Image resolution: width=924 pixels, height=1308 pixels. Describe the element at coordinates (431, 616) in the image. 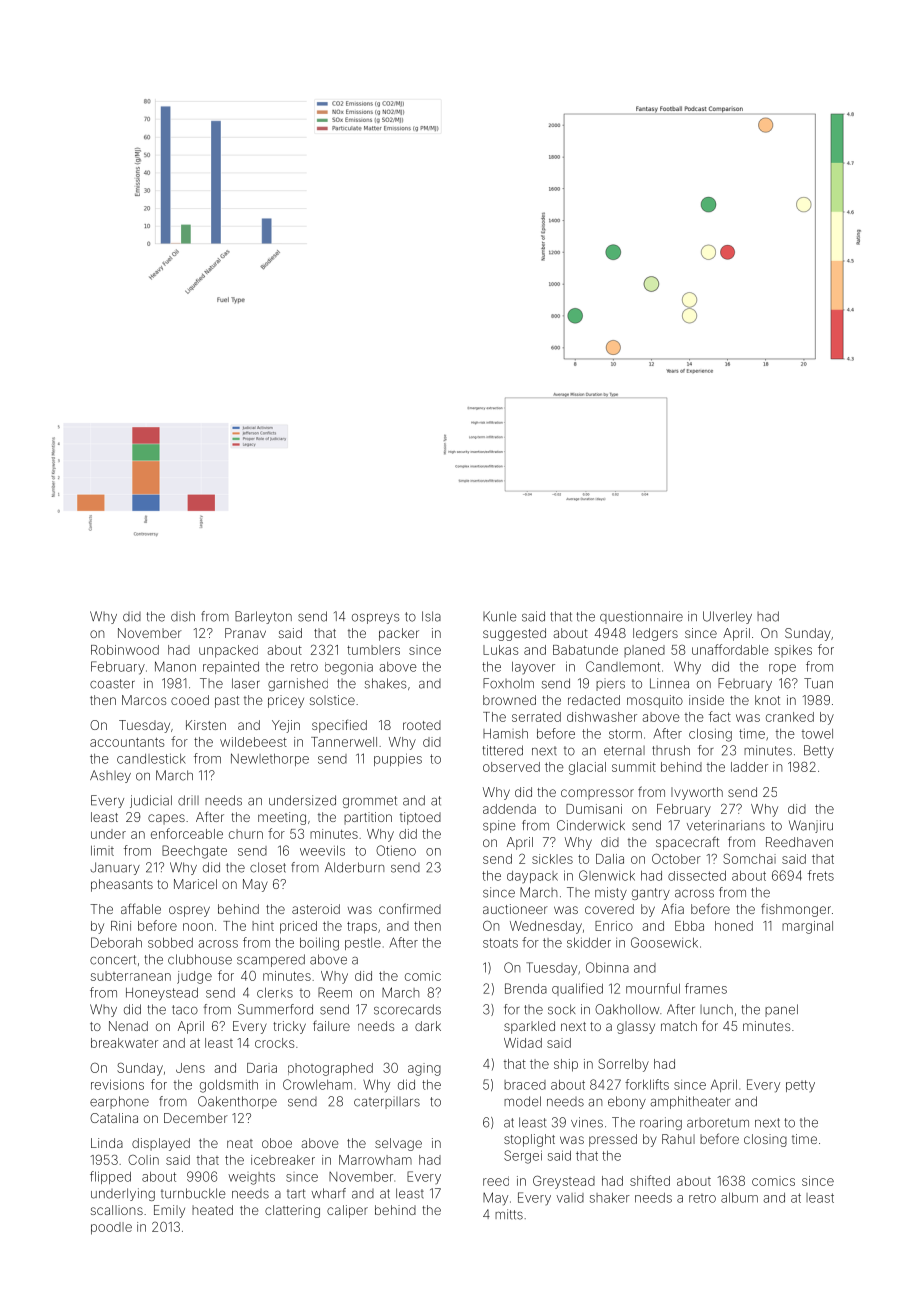

I see `Isla` at that location.
